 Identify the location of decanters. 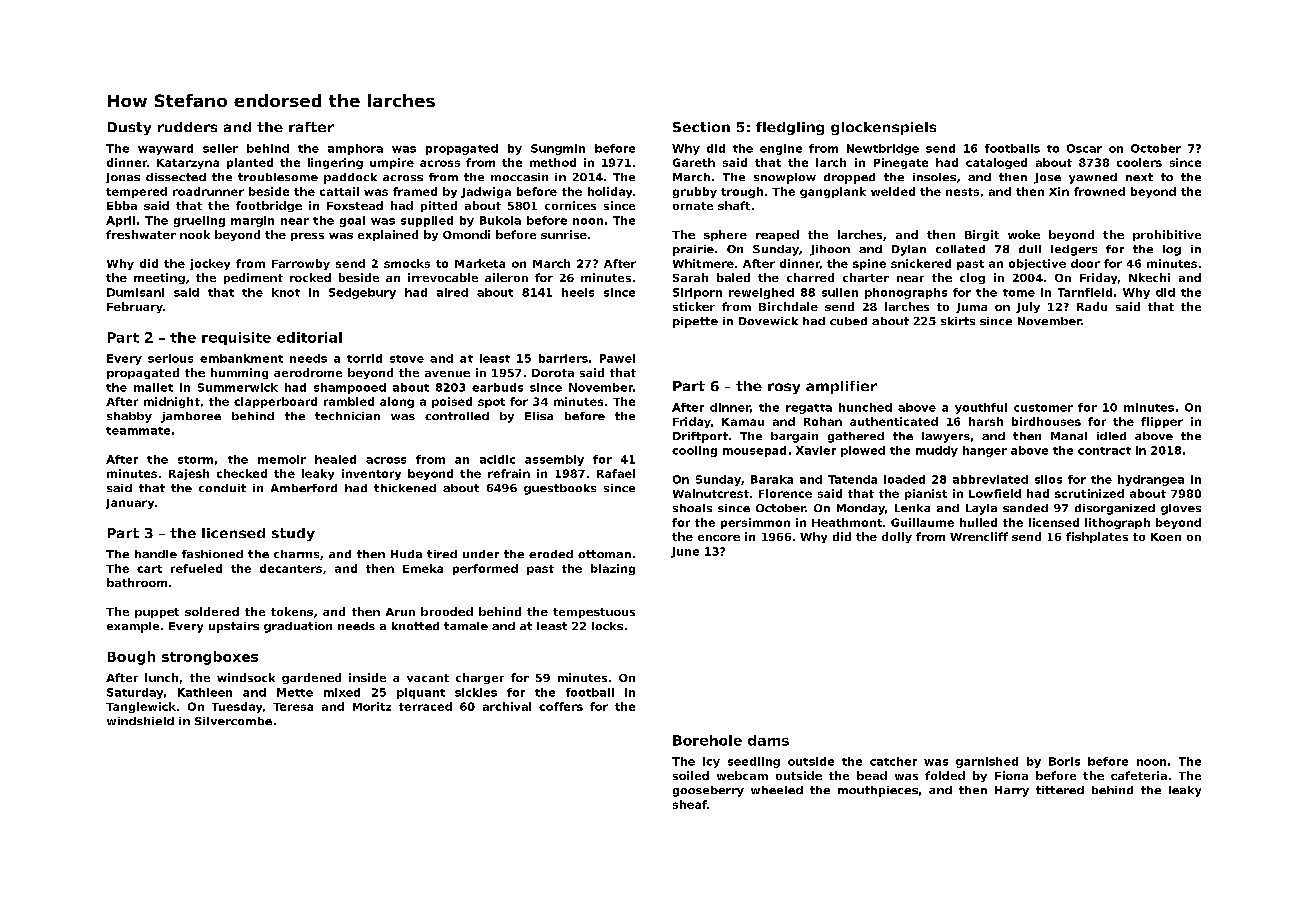
(291, 568).
